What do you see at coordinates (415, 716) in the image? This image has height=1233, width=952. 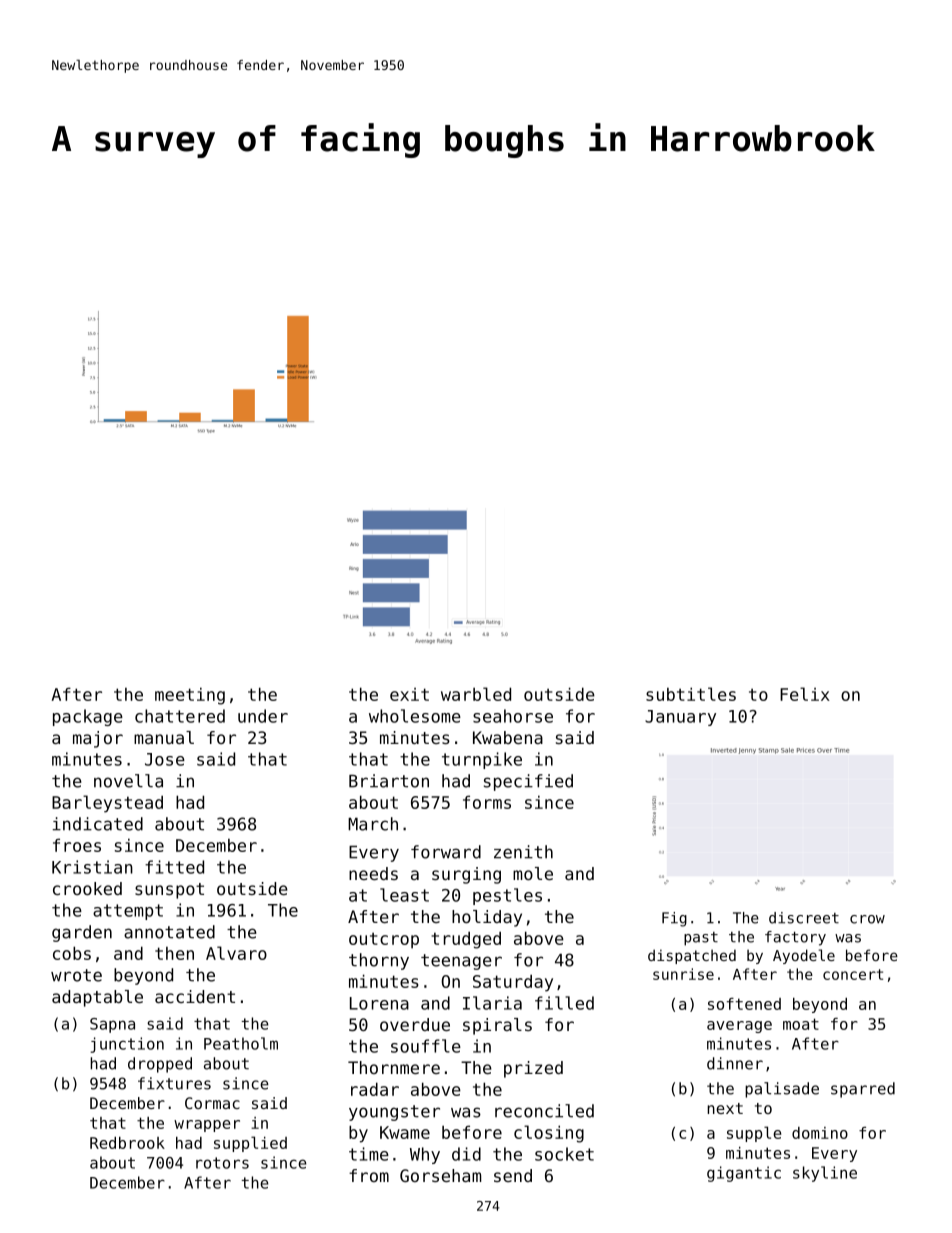 I see `wholesome` at bounding box center [415, 716].
